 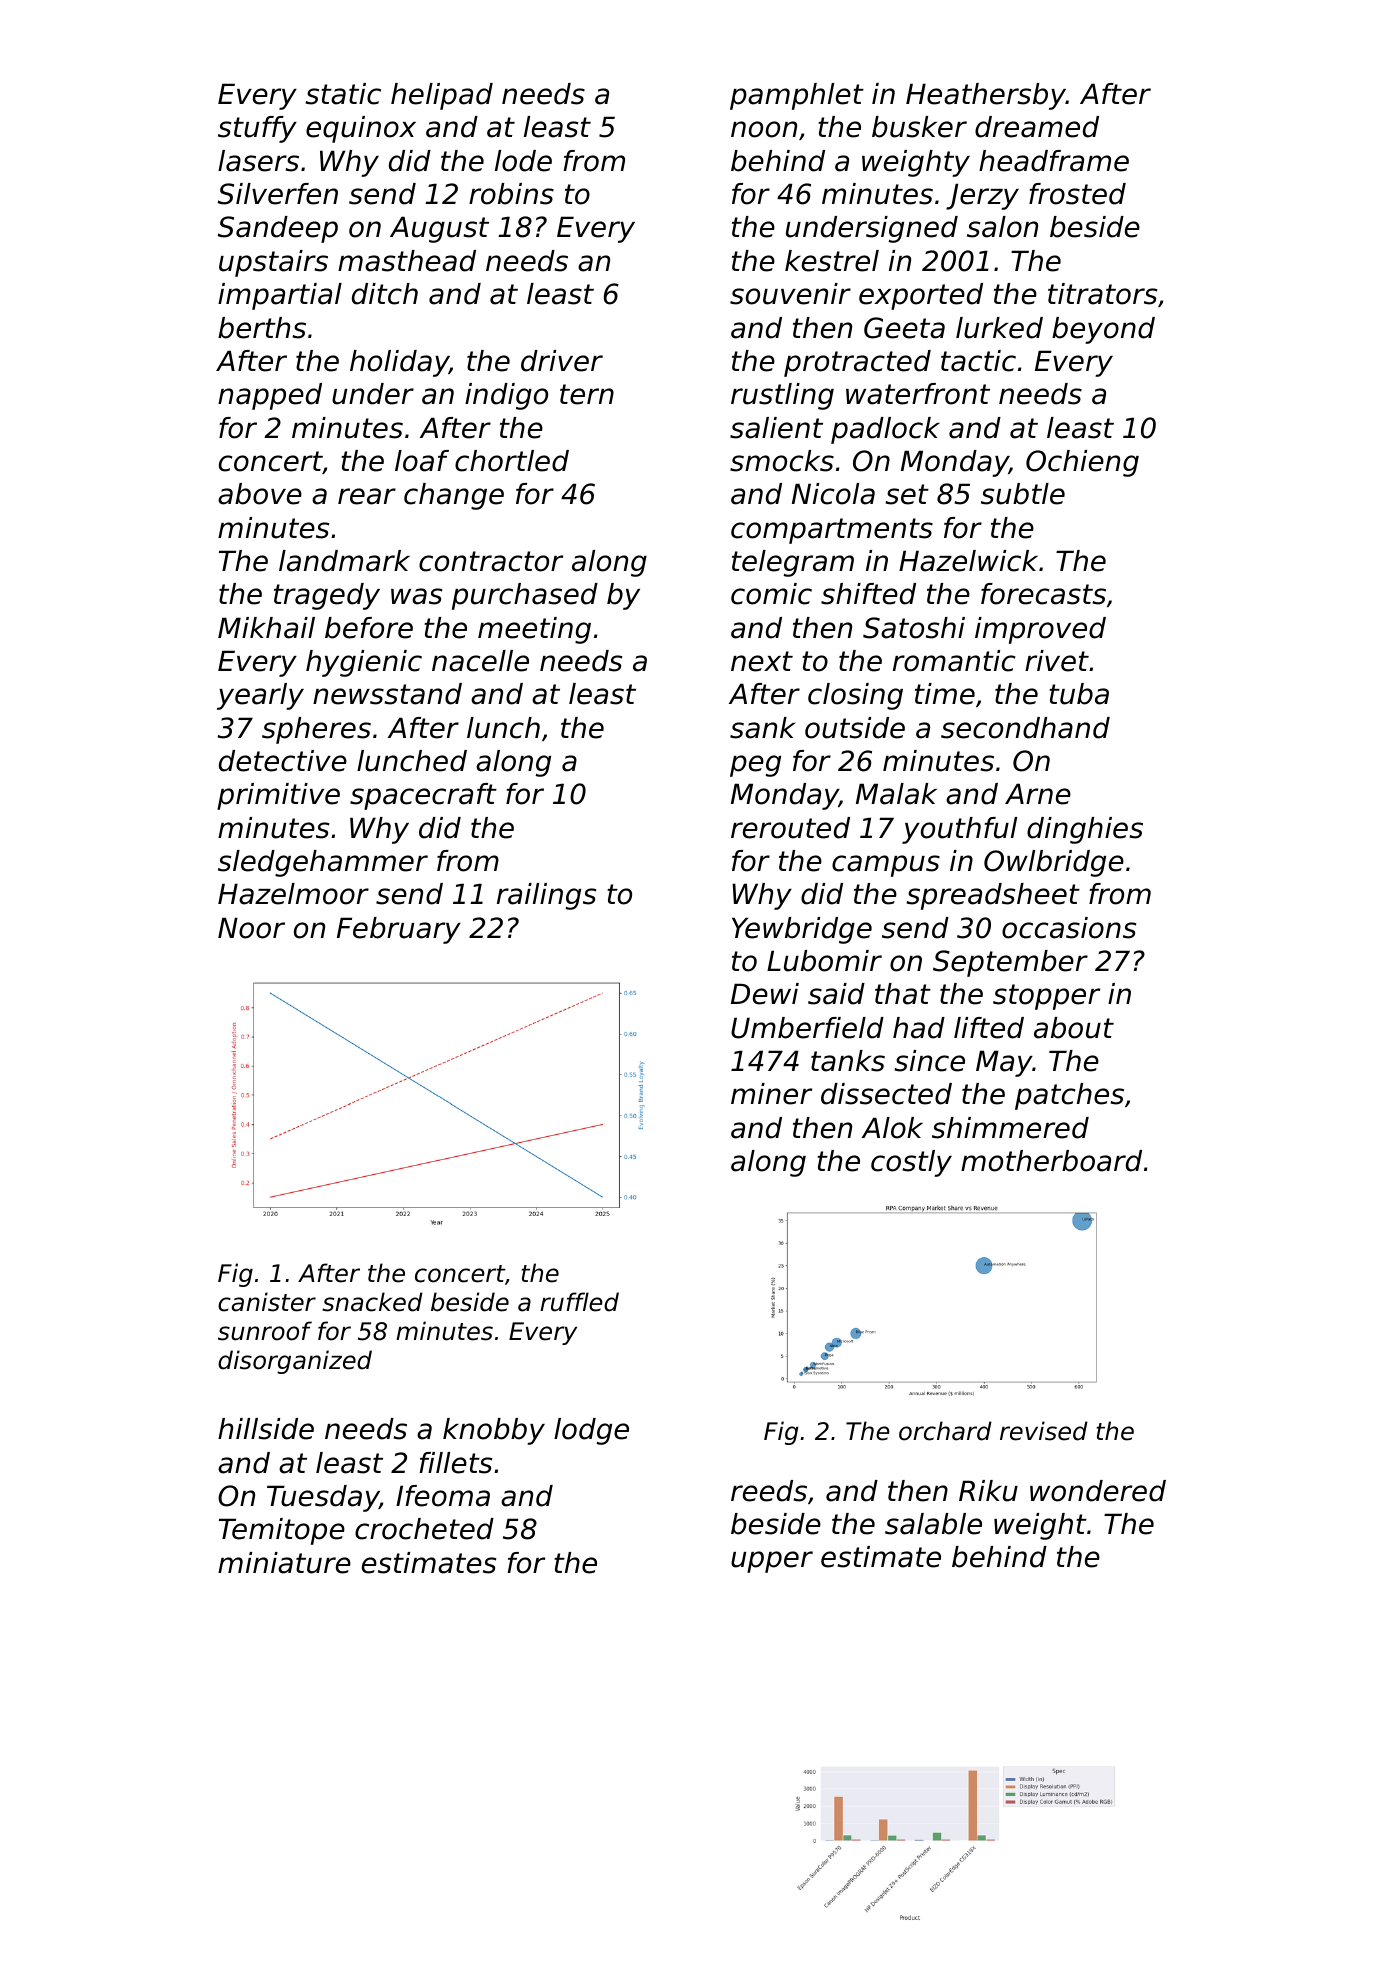 I want to click on telegram, so click(x=793, y=563).
